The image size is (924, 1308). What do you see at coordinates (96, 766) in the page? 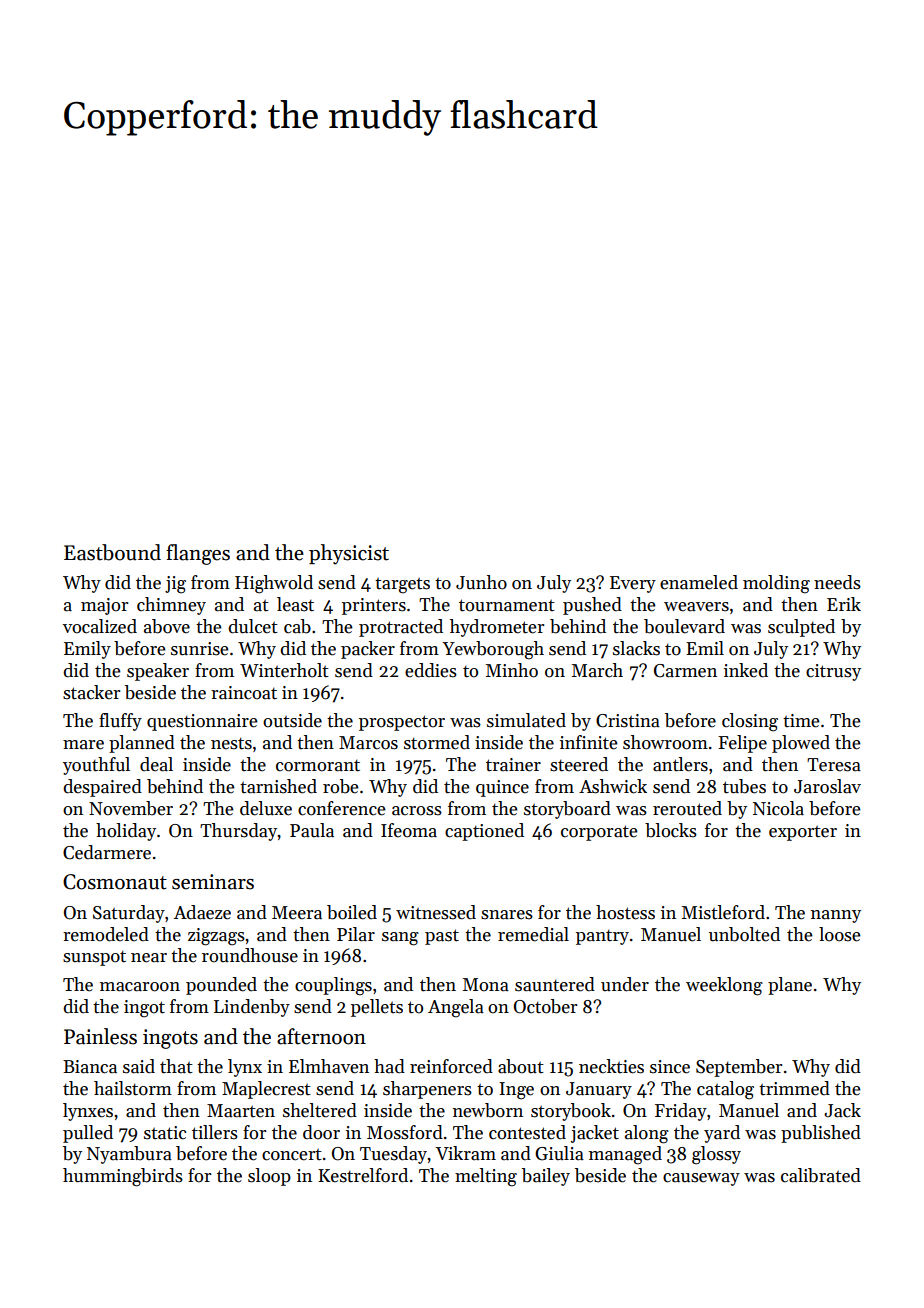
I see `youthful` at bounding box center [96, 766].
